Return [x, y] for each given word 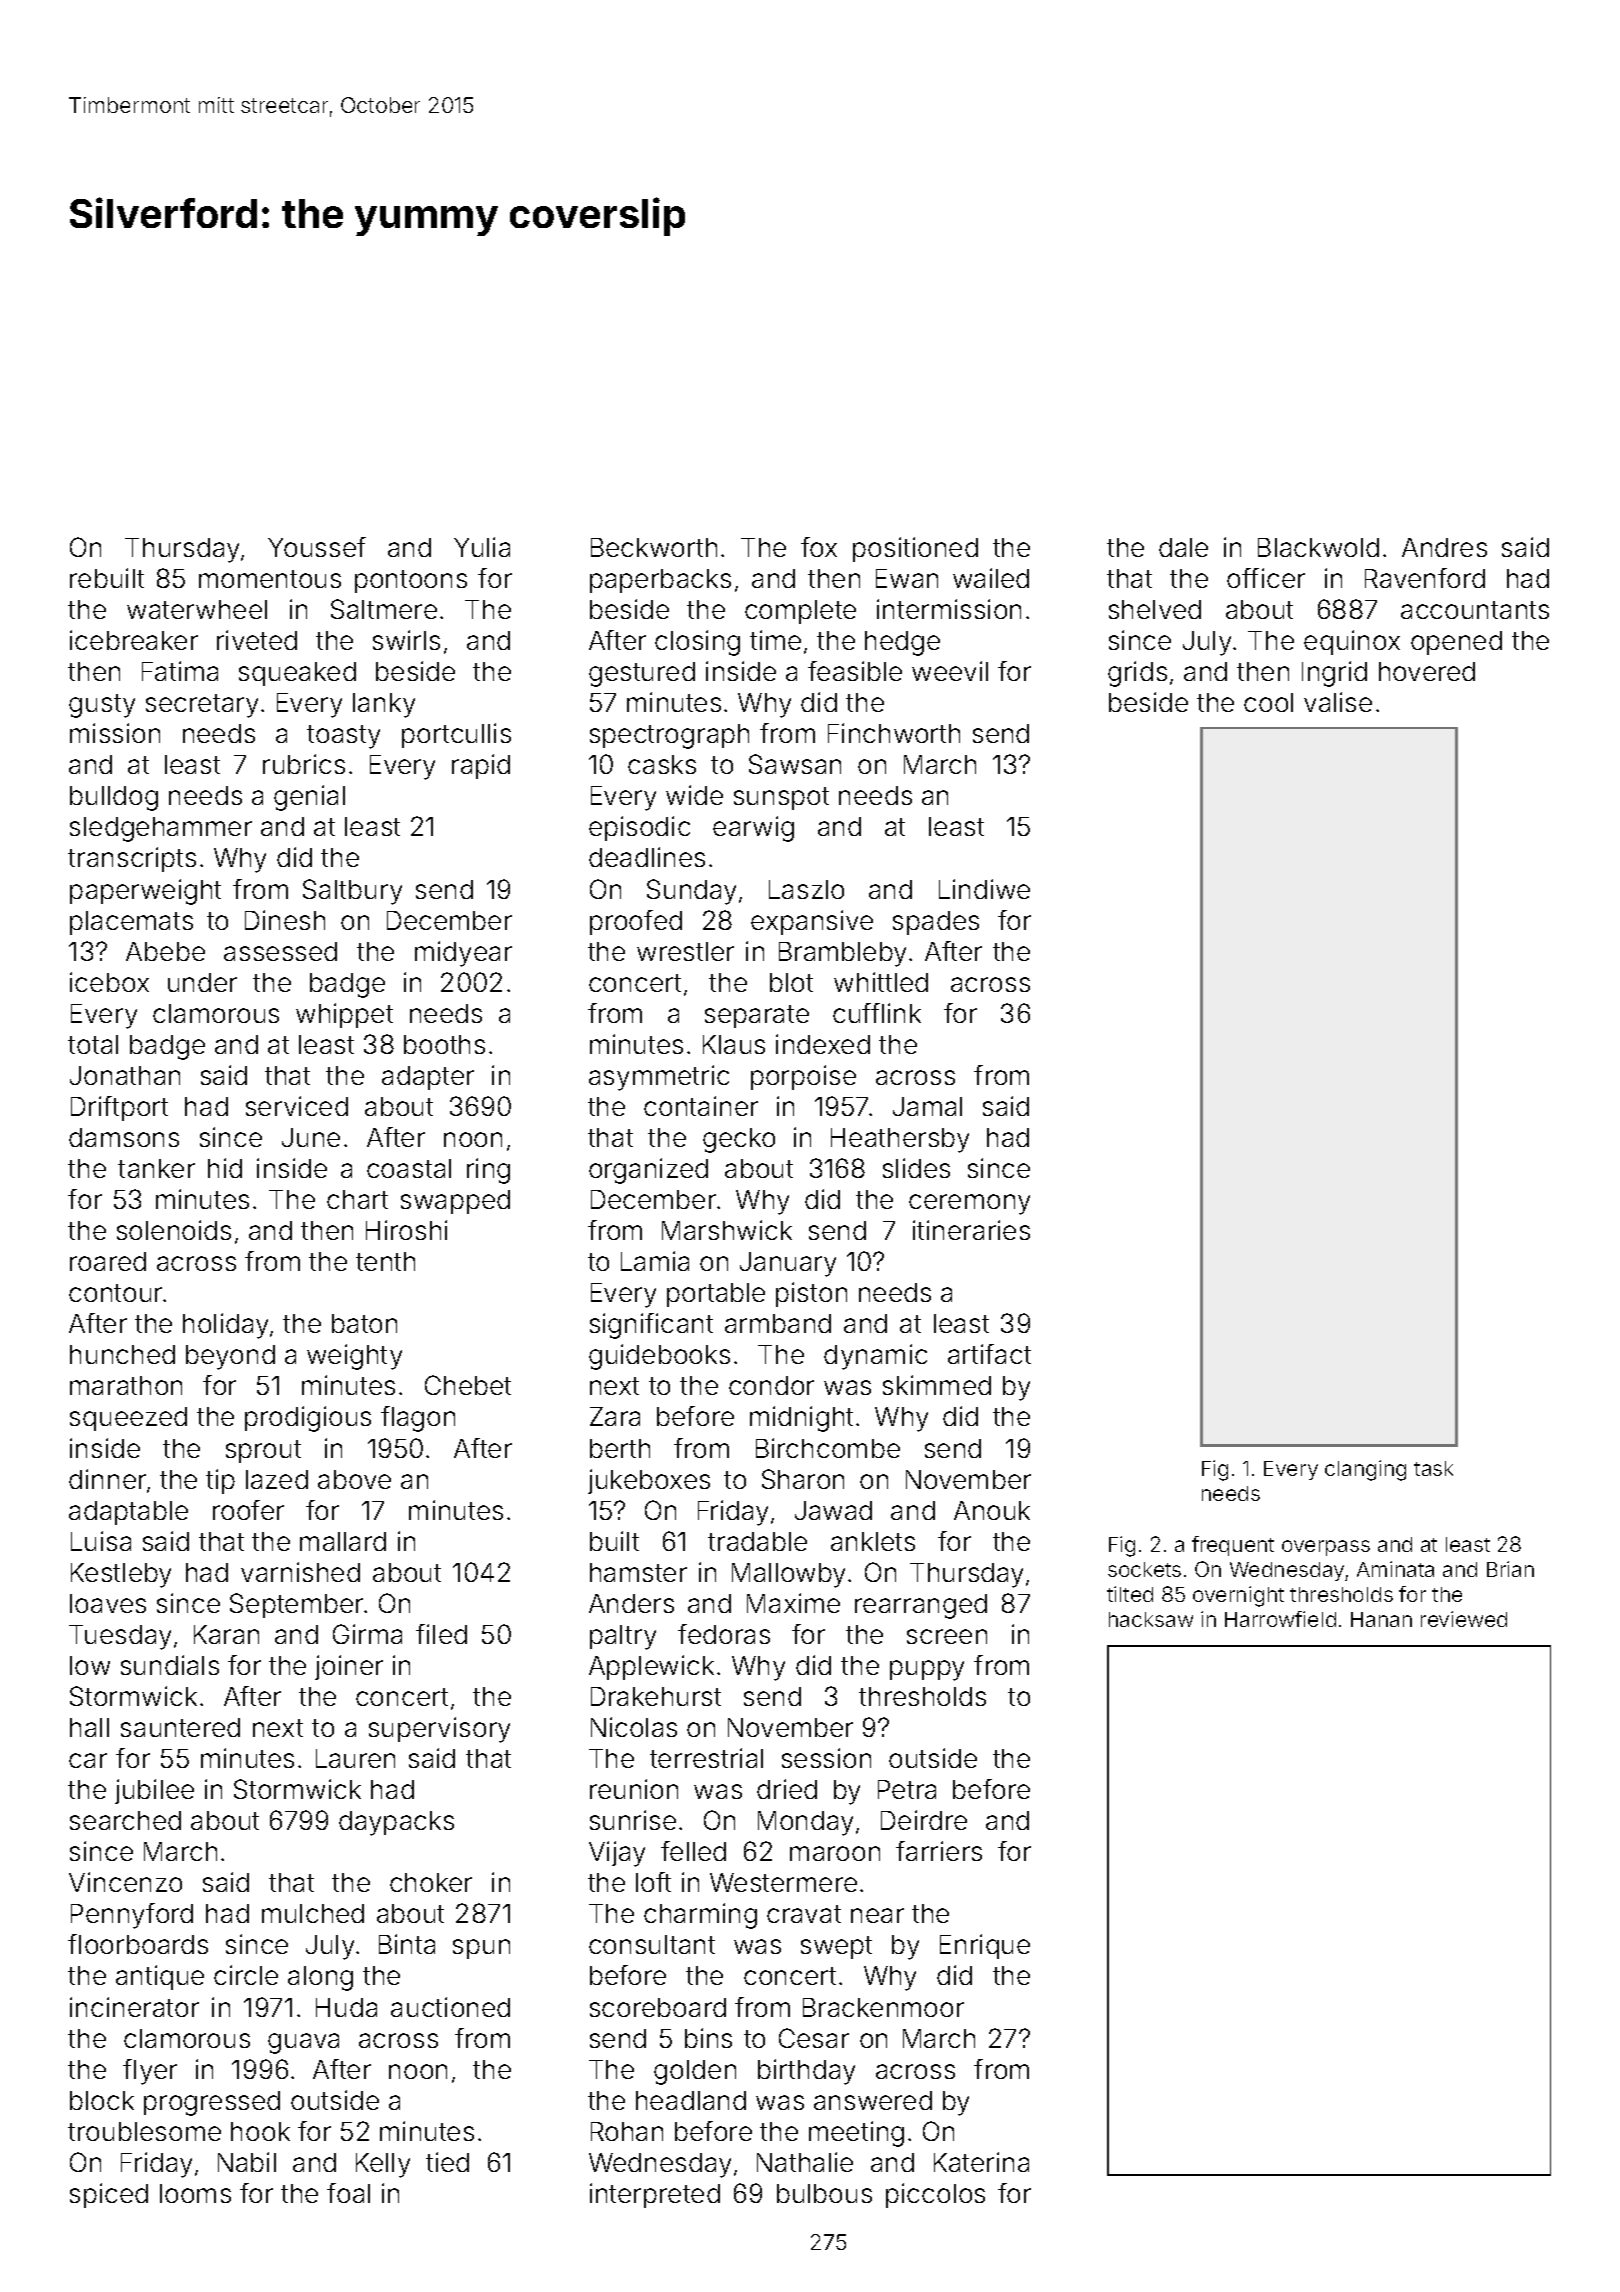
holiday [225, 1326]
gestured [642, 674]
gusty [102, 706]
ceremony [969, 1204]
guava [303, 2043]
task [1433, 1468]
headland [691, 2100]
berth [620, 1448]
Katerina [981, 2162]
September [296, 1605]
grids [1137, 674]
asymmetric [659, 1078]
